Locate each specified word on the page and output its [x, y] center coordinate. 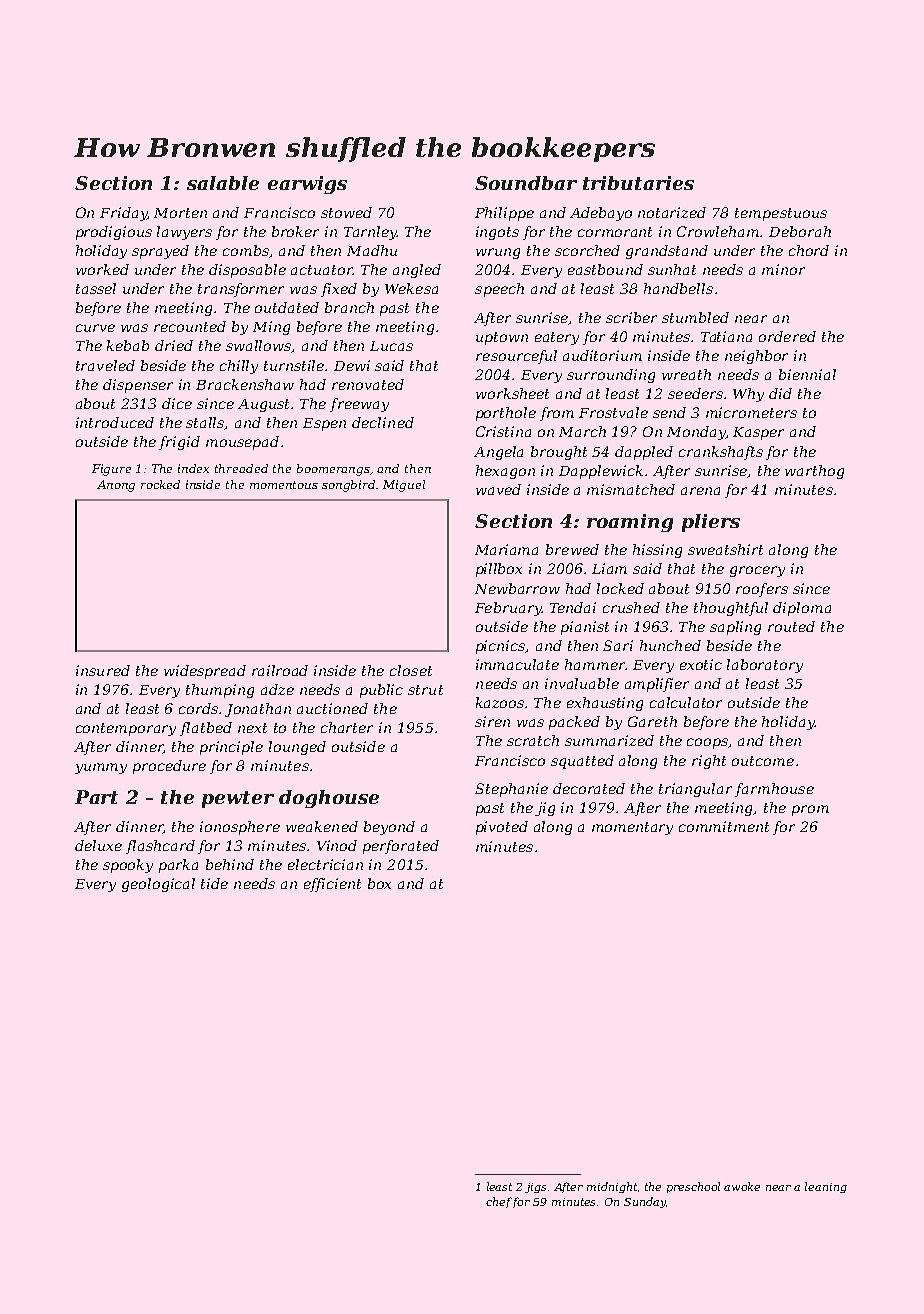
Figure [111, 470]
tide [214, 883]
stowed [346, 212]
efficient [332, 885]
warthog [814, 472]
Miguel [404, 486]
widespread [205, 672]
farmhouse [774, 790]
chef [499, 1202]
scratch [533, 740]
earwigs [307, 185]
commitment [724, 826]
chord [809, 250]
